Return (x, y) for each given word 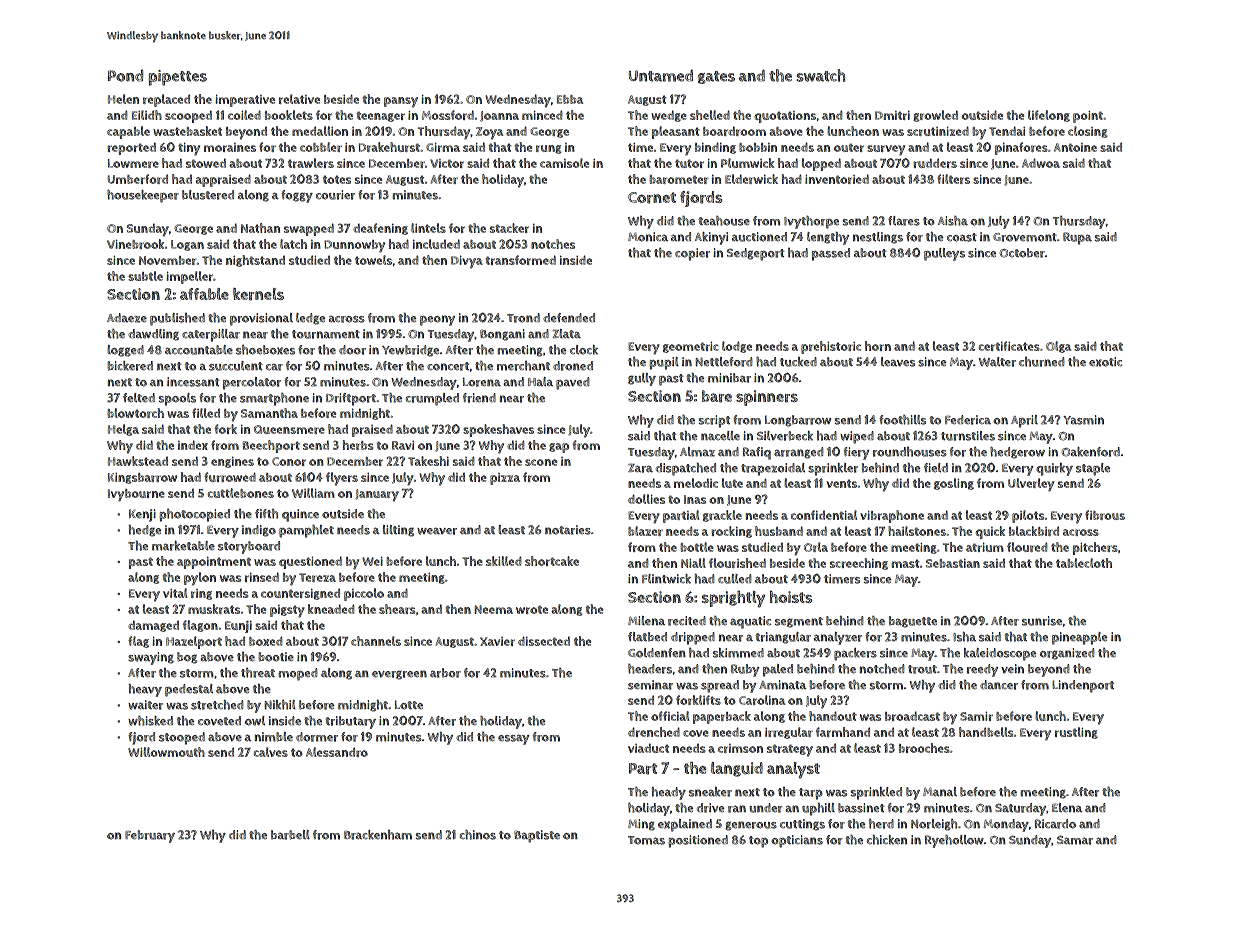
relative (299, 99)
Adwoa (1041, 163)
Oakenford (1091, 452)
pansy (401, 102)
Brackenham (378, 835)
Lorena (482, 382)
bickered (130, 366)
